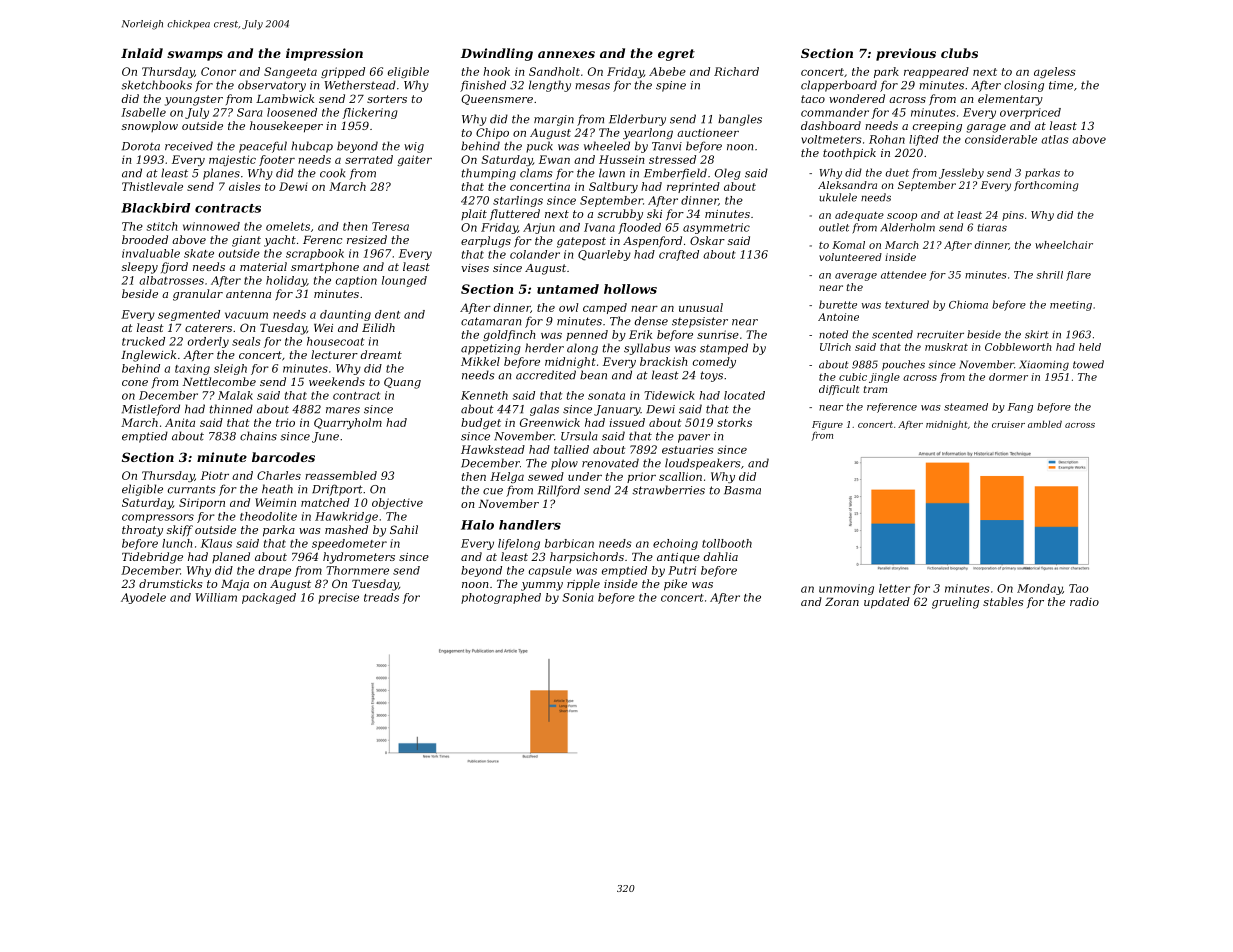  What do you see at coordinates (1003, 601) in the image?
I see `stables` at bounding box center [1003, 601].
